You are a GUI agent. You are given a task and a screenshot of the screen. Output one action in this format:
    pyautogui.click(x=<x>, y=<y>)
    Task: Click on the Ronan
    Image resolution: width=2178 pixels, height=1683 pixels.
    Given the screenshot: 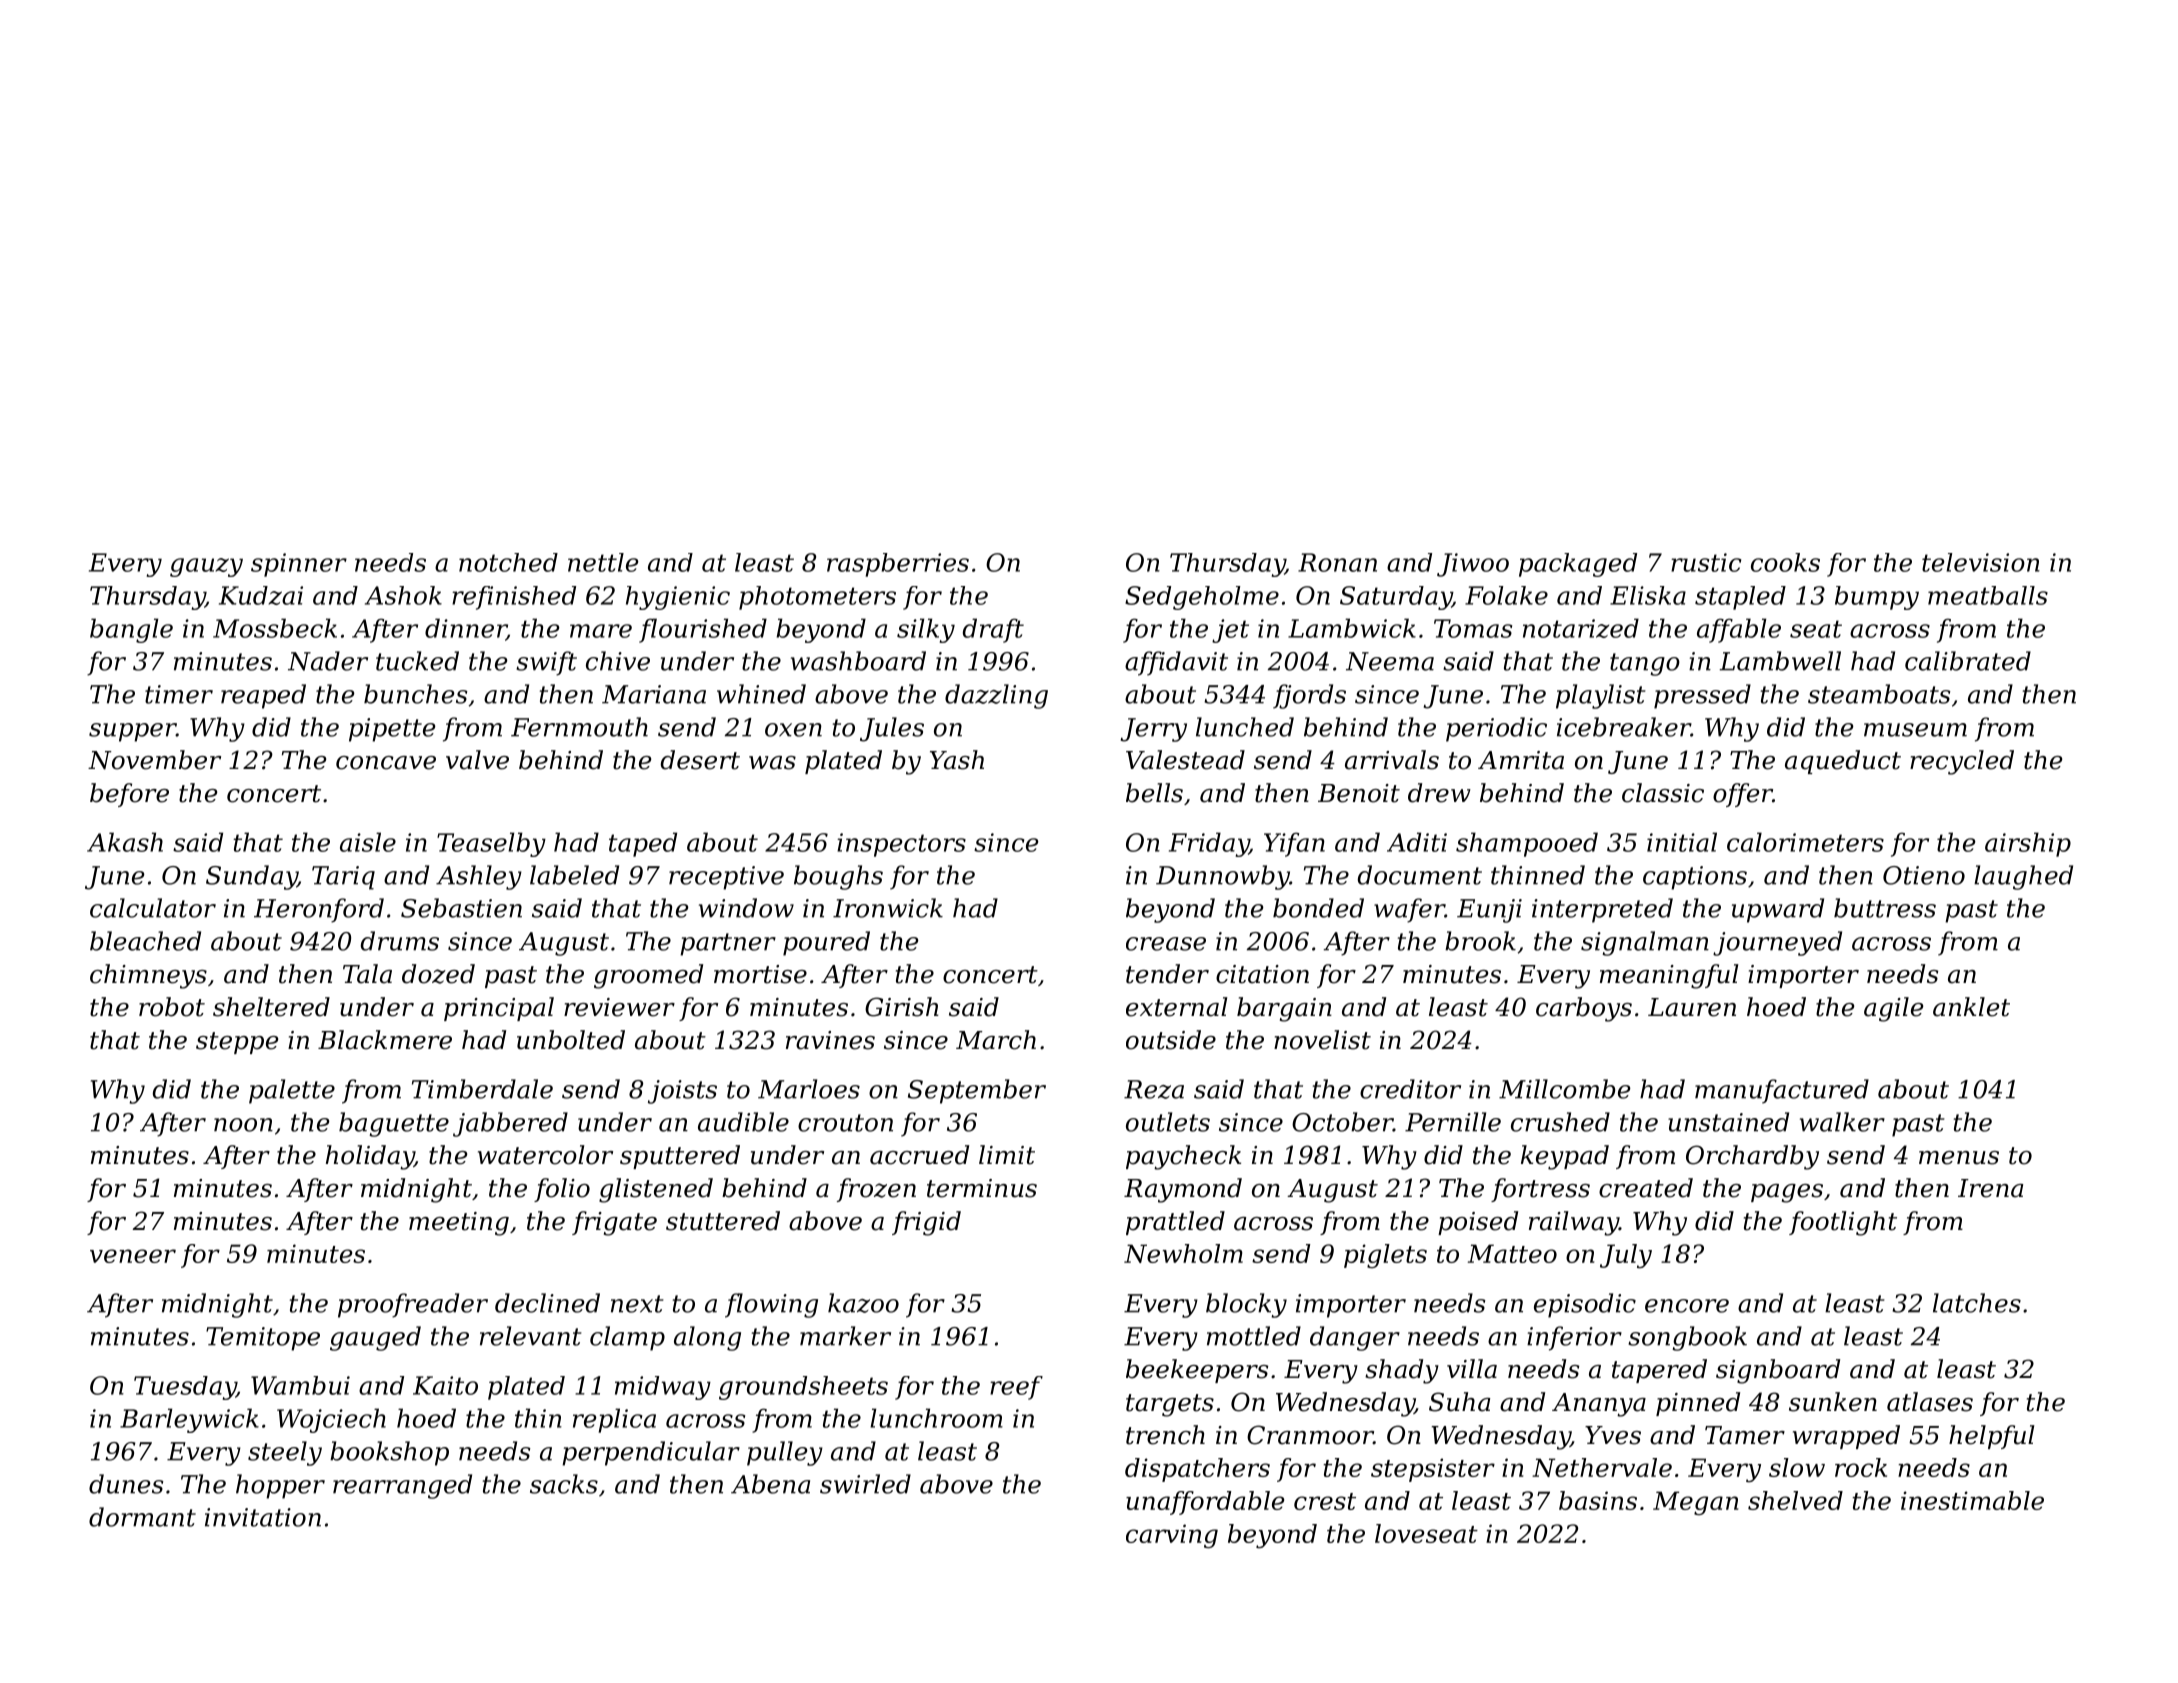 What is the action you would take?
    pyautogui.click(x=1337, y=562)
